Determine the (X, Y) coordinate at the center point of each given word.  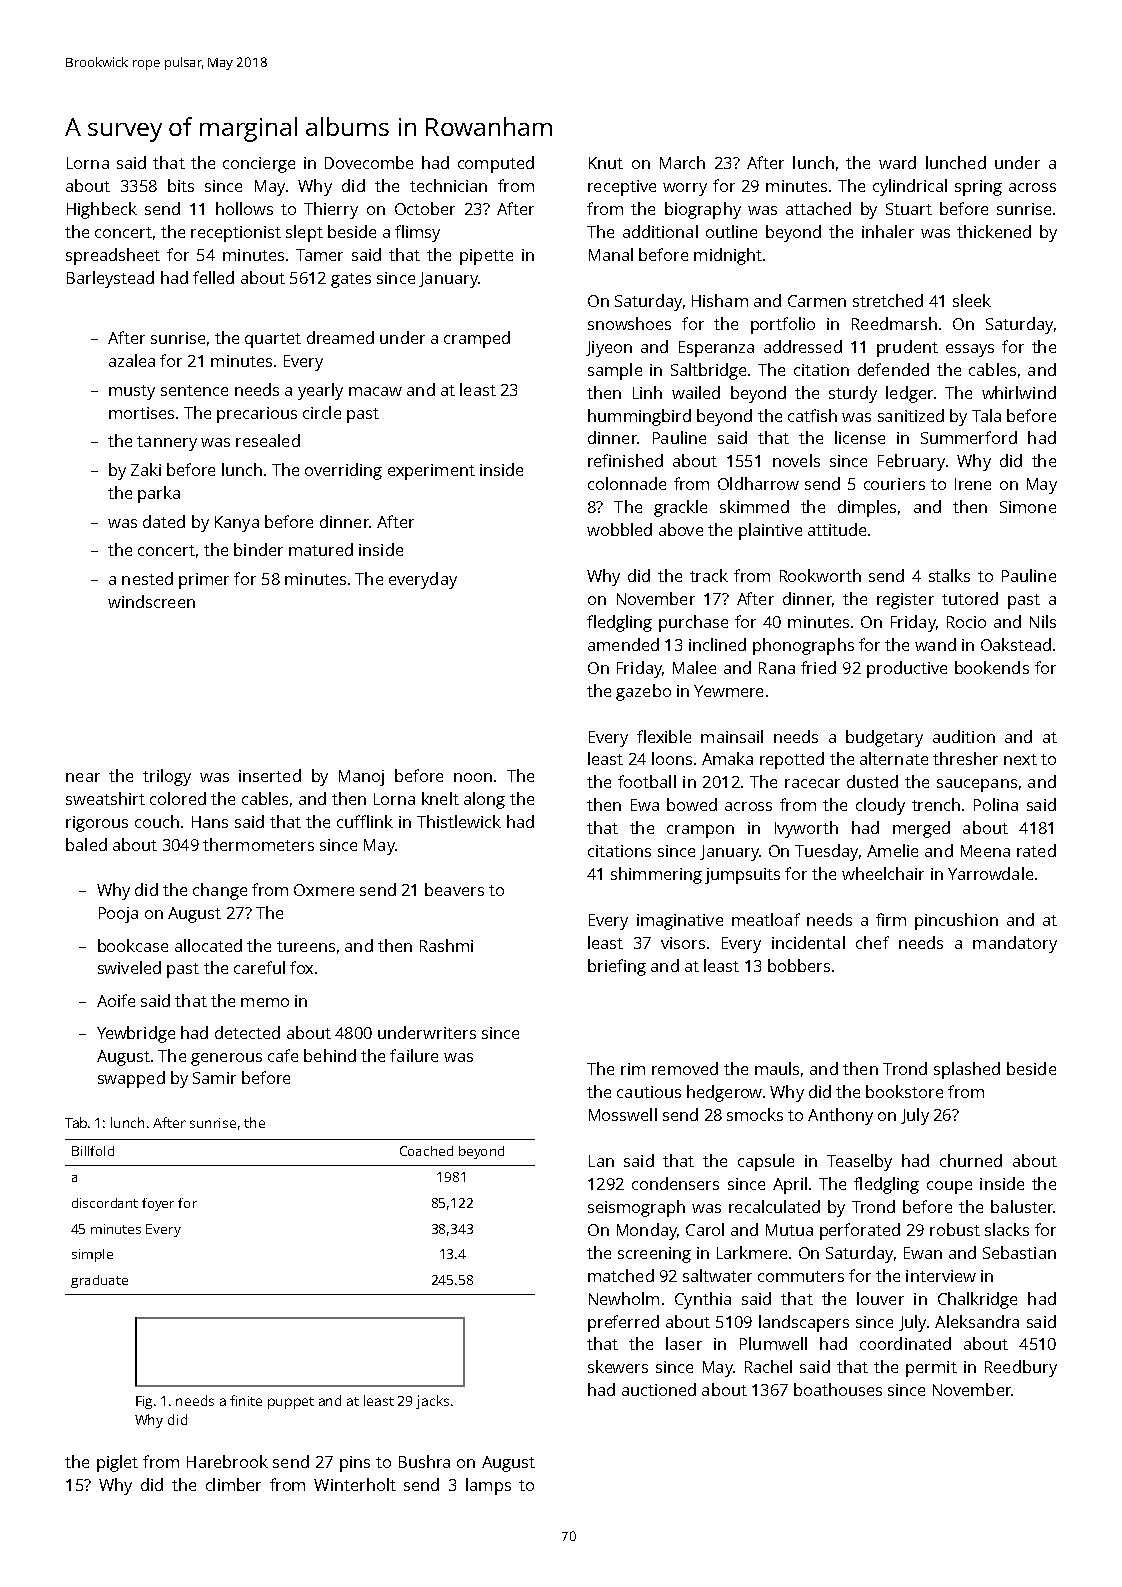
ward (897, 162)
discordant (105, 1203)
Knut (606, 163)
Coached (426, 1151)
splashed (967, 1070)
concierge (259, 165)
